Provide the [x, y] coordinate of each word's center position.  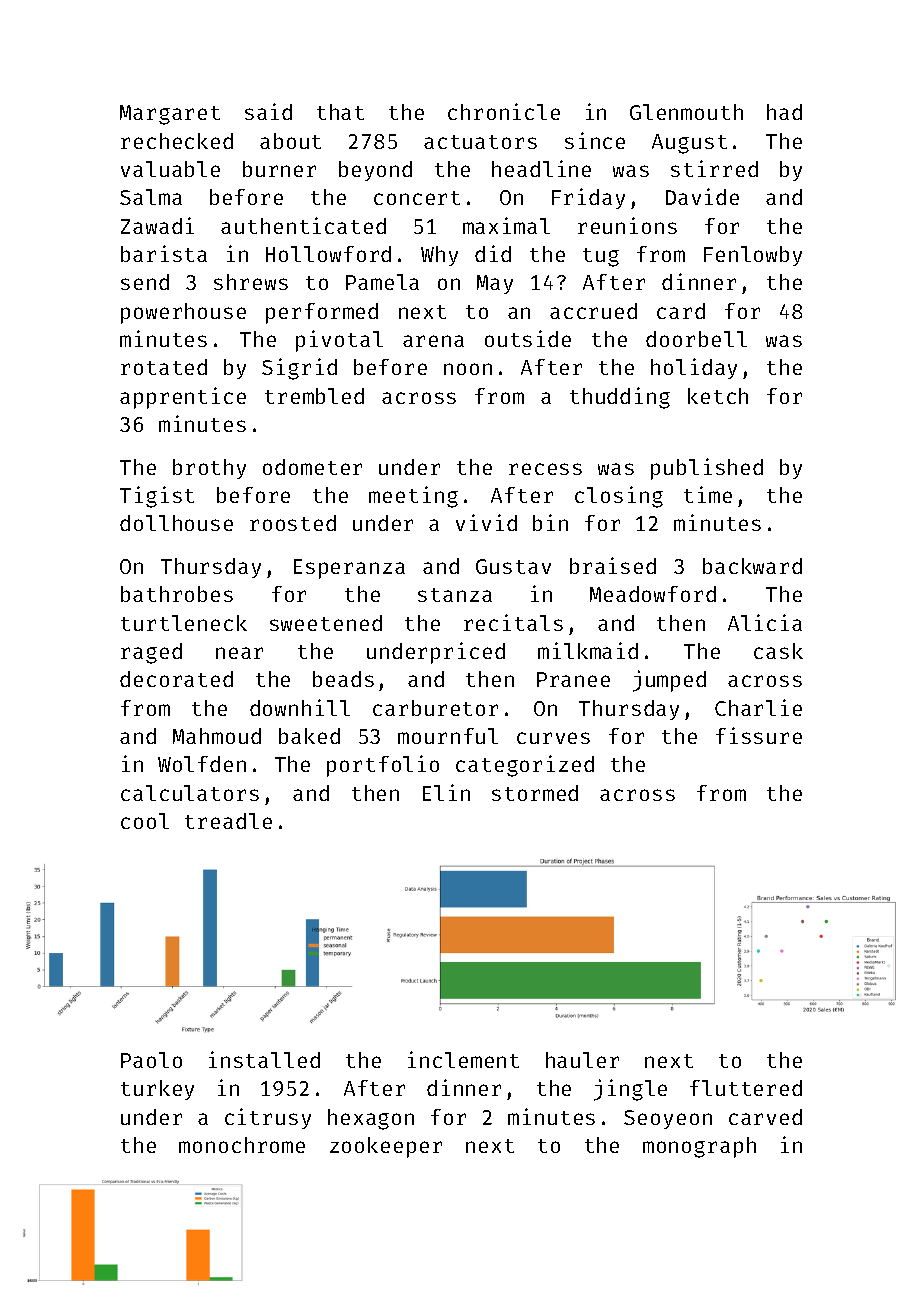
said [268, 111]
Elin [446, 792]
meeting [413, 497]
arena [433, 341]
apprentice [183, 398]
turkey [157, 1090]
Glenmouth [686, 112]
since [595, 140]
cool [145, 821]
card [681, 311]
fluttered [746, 1088]
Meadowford [653, 594]
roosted [293, 523]
